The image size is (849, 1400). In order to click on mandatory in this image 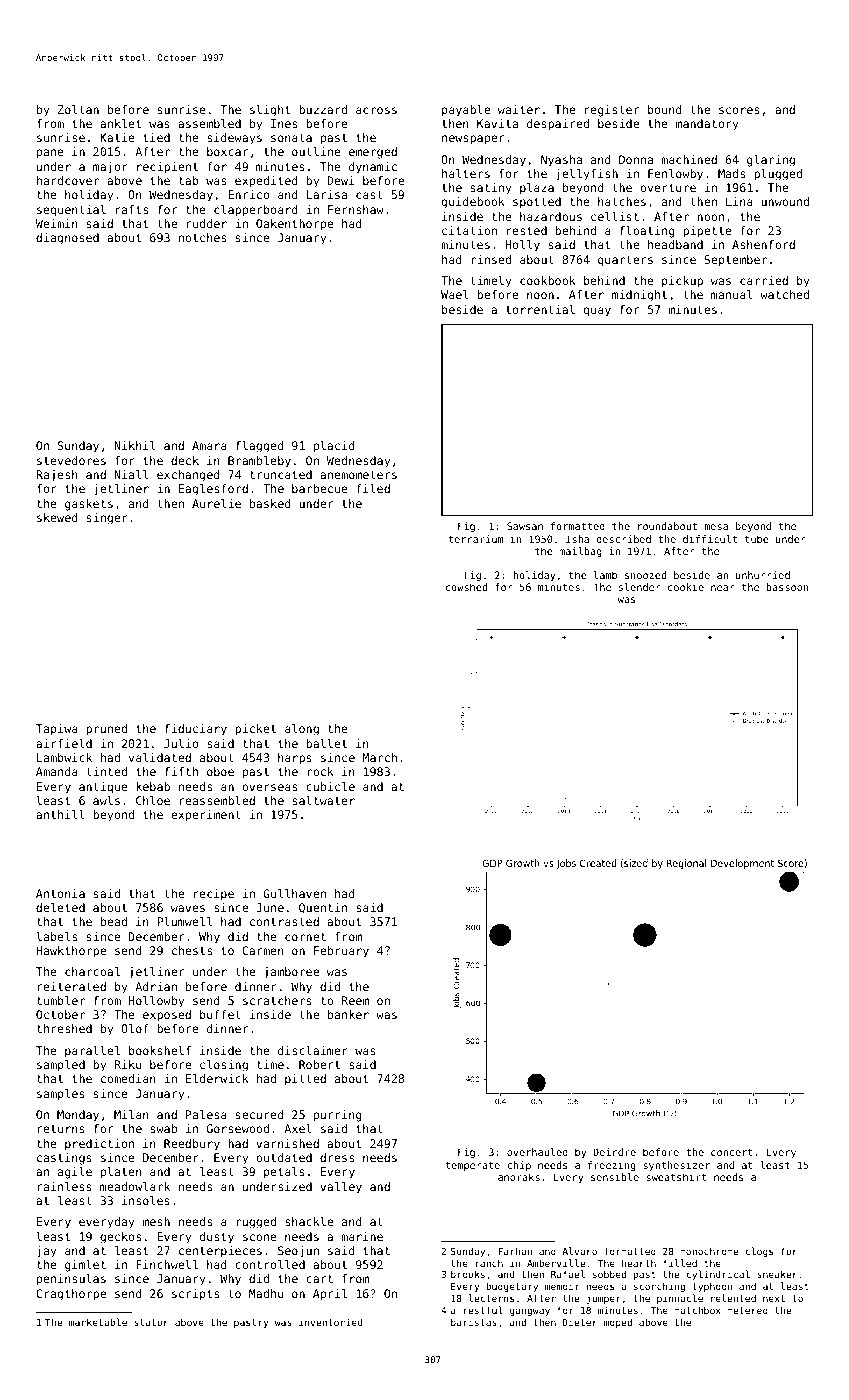, I will do `click(707, 125)`.
